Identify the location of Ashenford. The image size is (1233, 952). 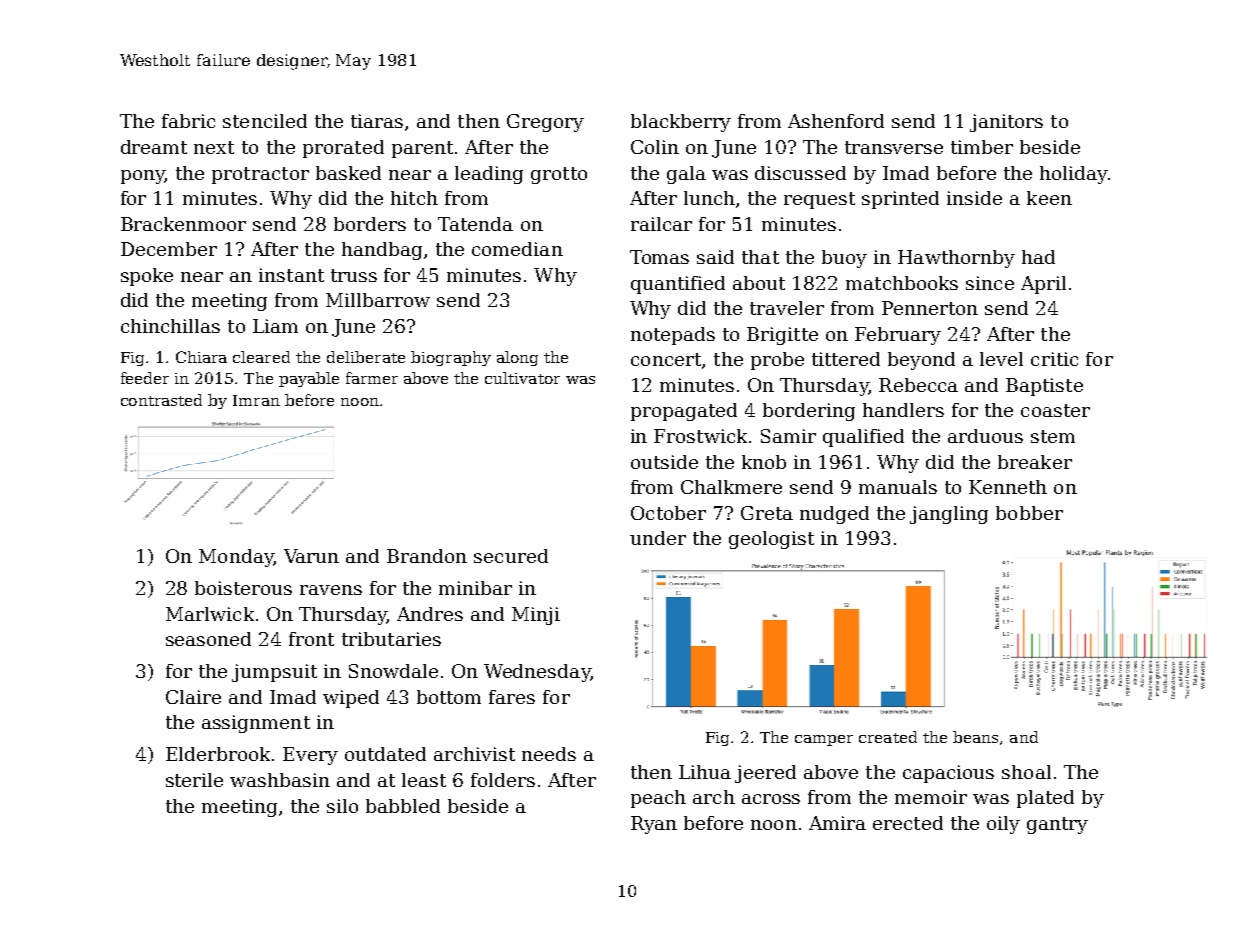
(836, 121).
